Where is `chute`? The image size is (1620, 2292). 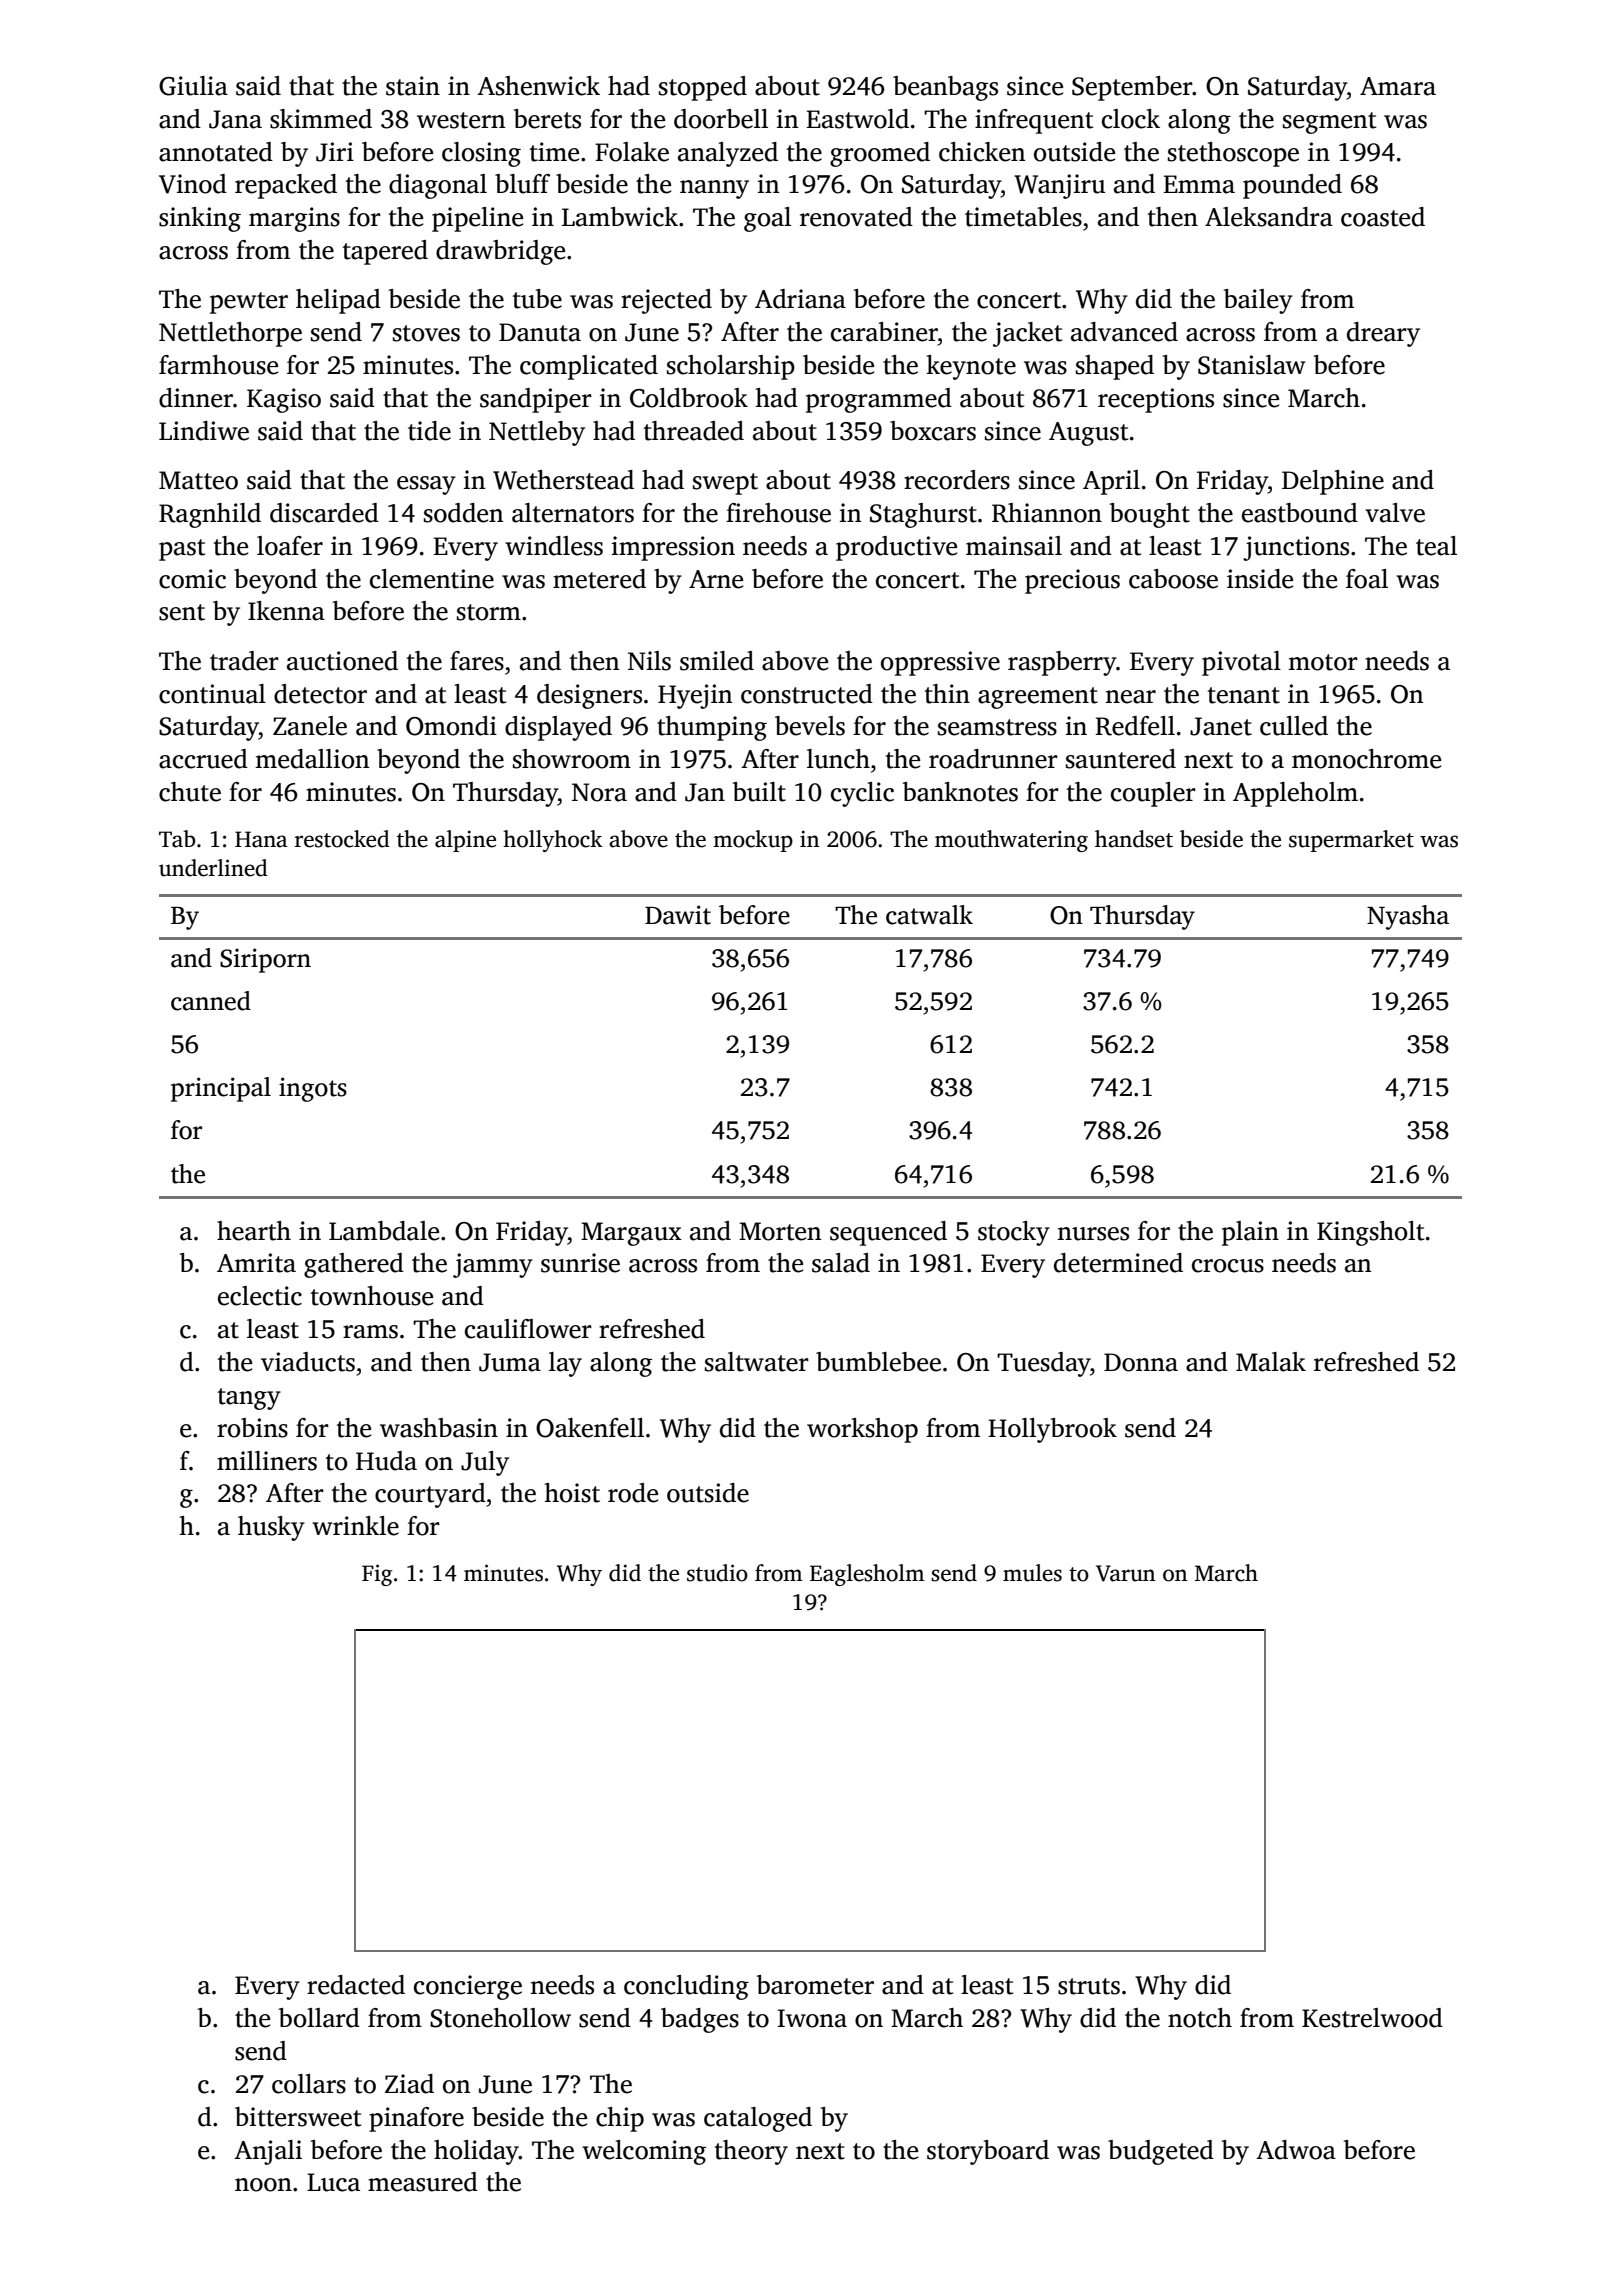 chute is located at coordinates (190, 792).
